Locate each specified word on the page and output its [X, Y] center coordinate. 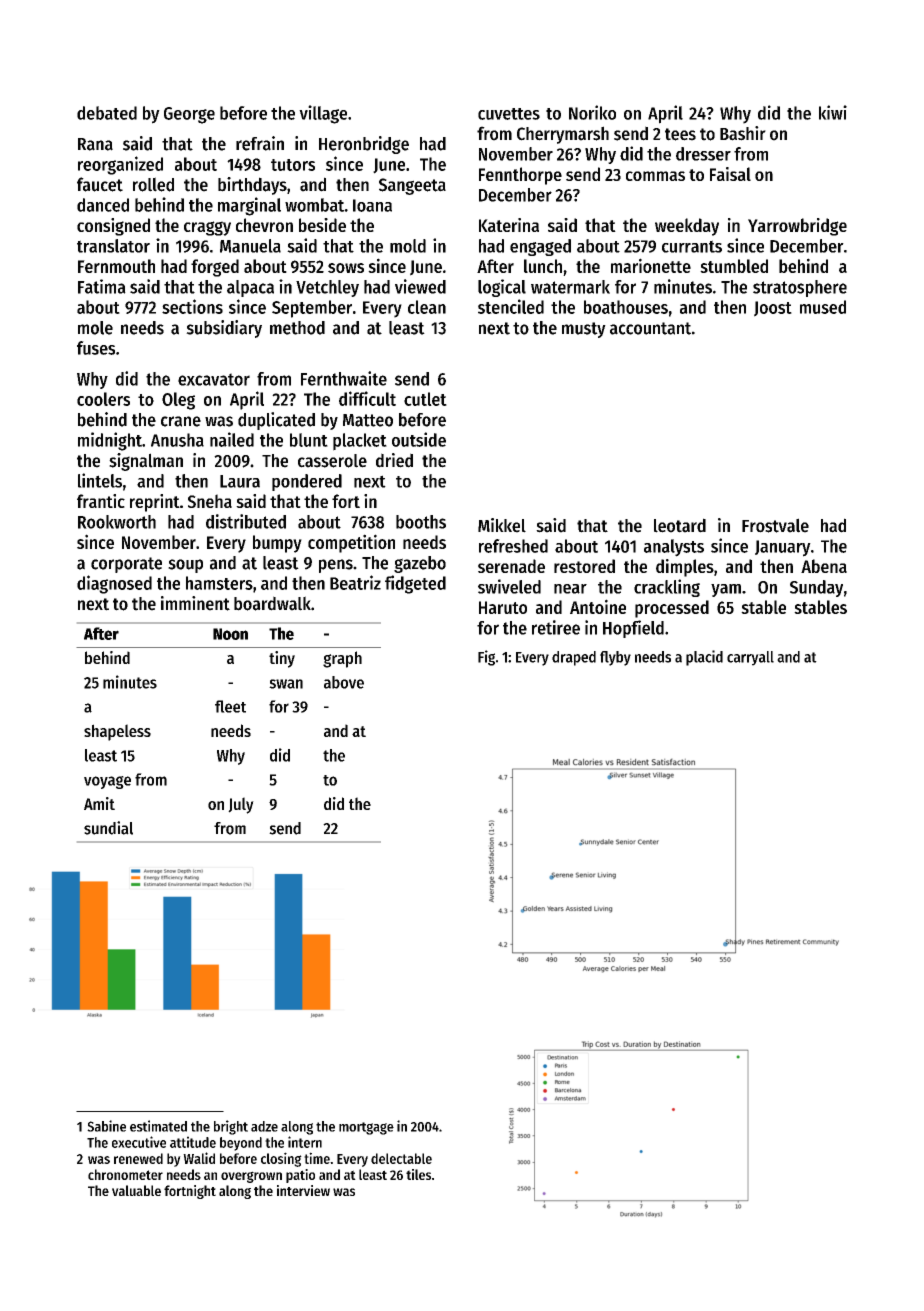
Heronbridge [364, 145]
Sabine [106, 1126]
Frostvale [775, 525]
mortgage [366, 1128]
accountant [650, 328]
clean [427, 307]
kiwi [833, 112]
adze [264, 1126]
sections [192, 306]
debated [107, 113]
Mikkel [502, 525]
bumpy [277, 544]
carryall [750, 658]
